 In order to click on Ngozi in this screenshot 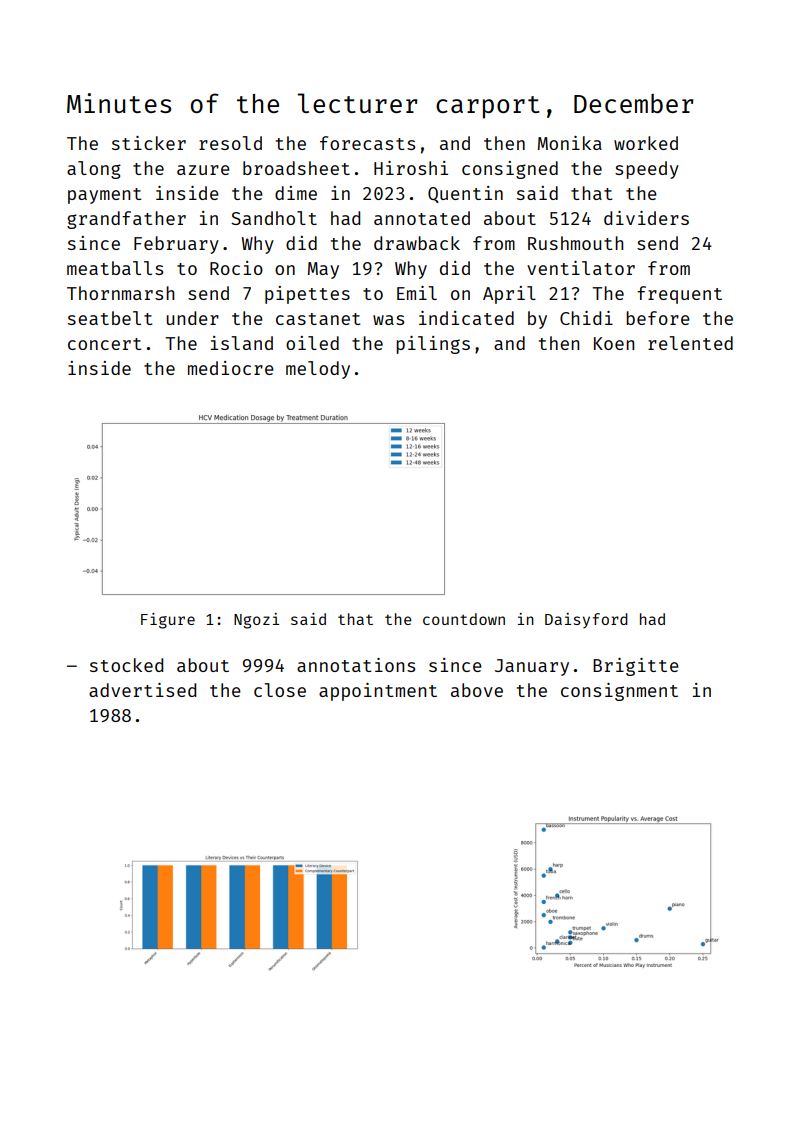, I will do `click(256, 621)`.
